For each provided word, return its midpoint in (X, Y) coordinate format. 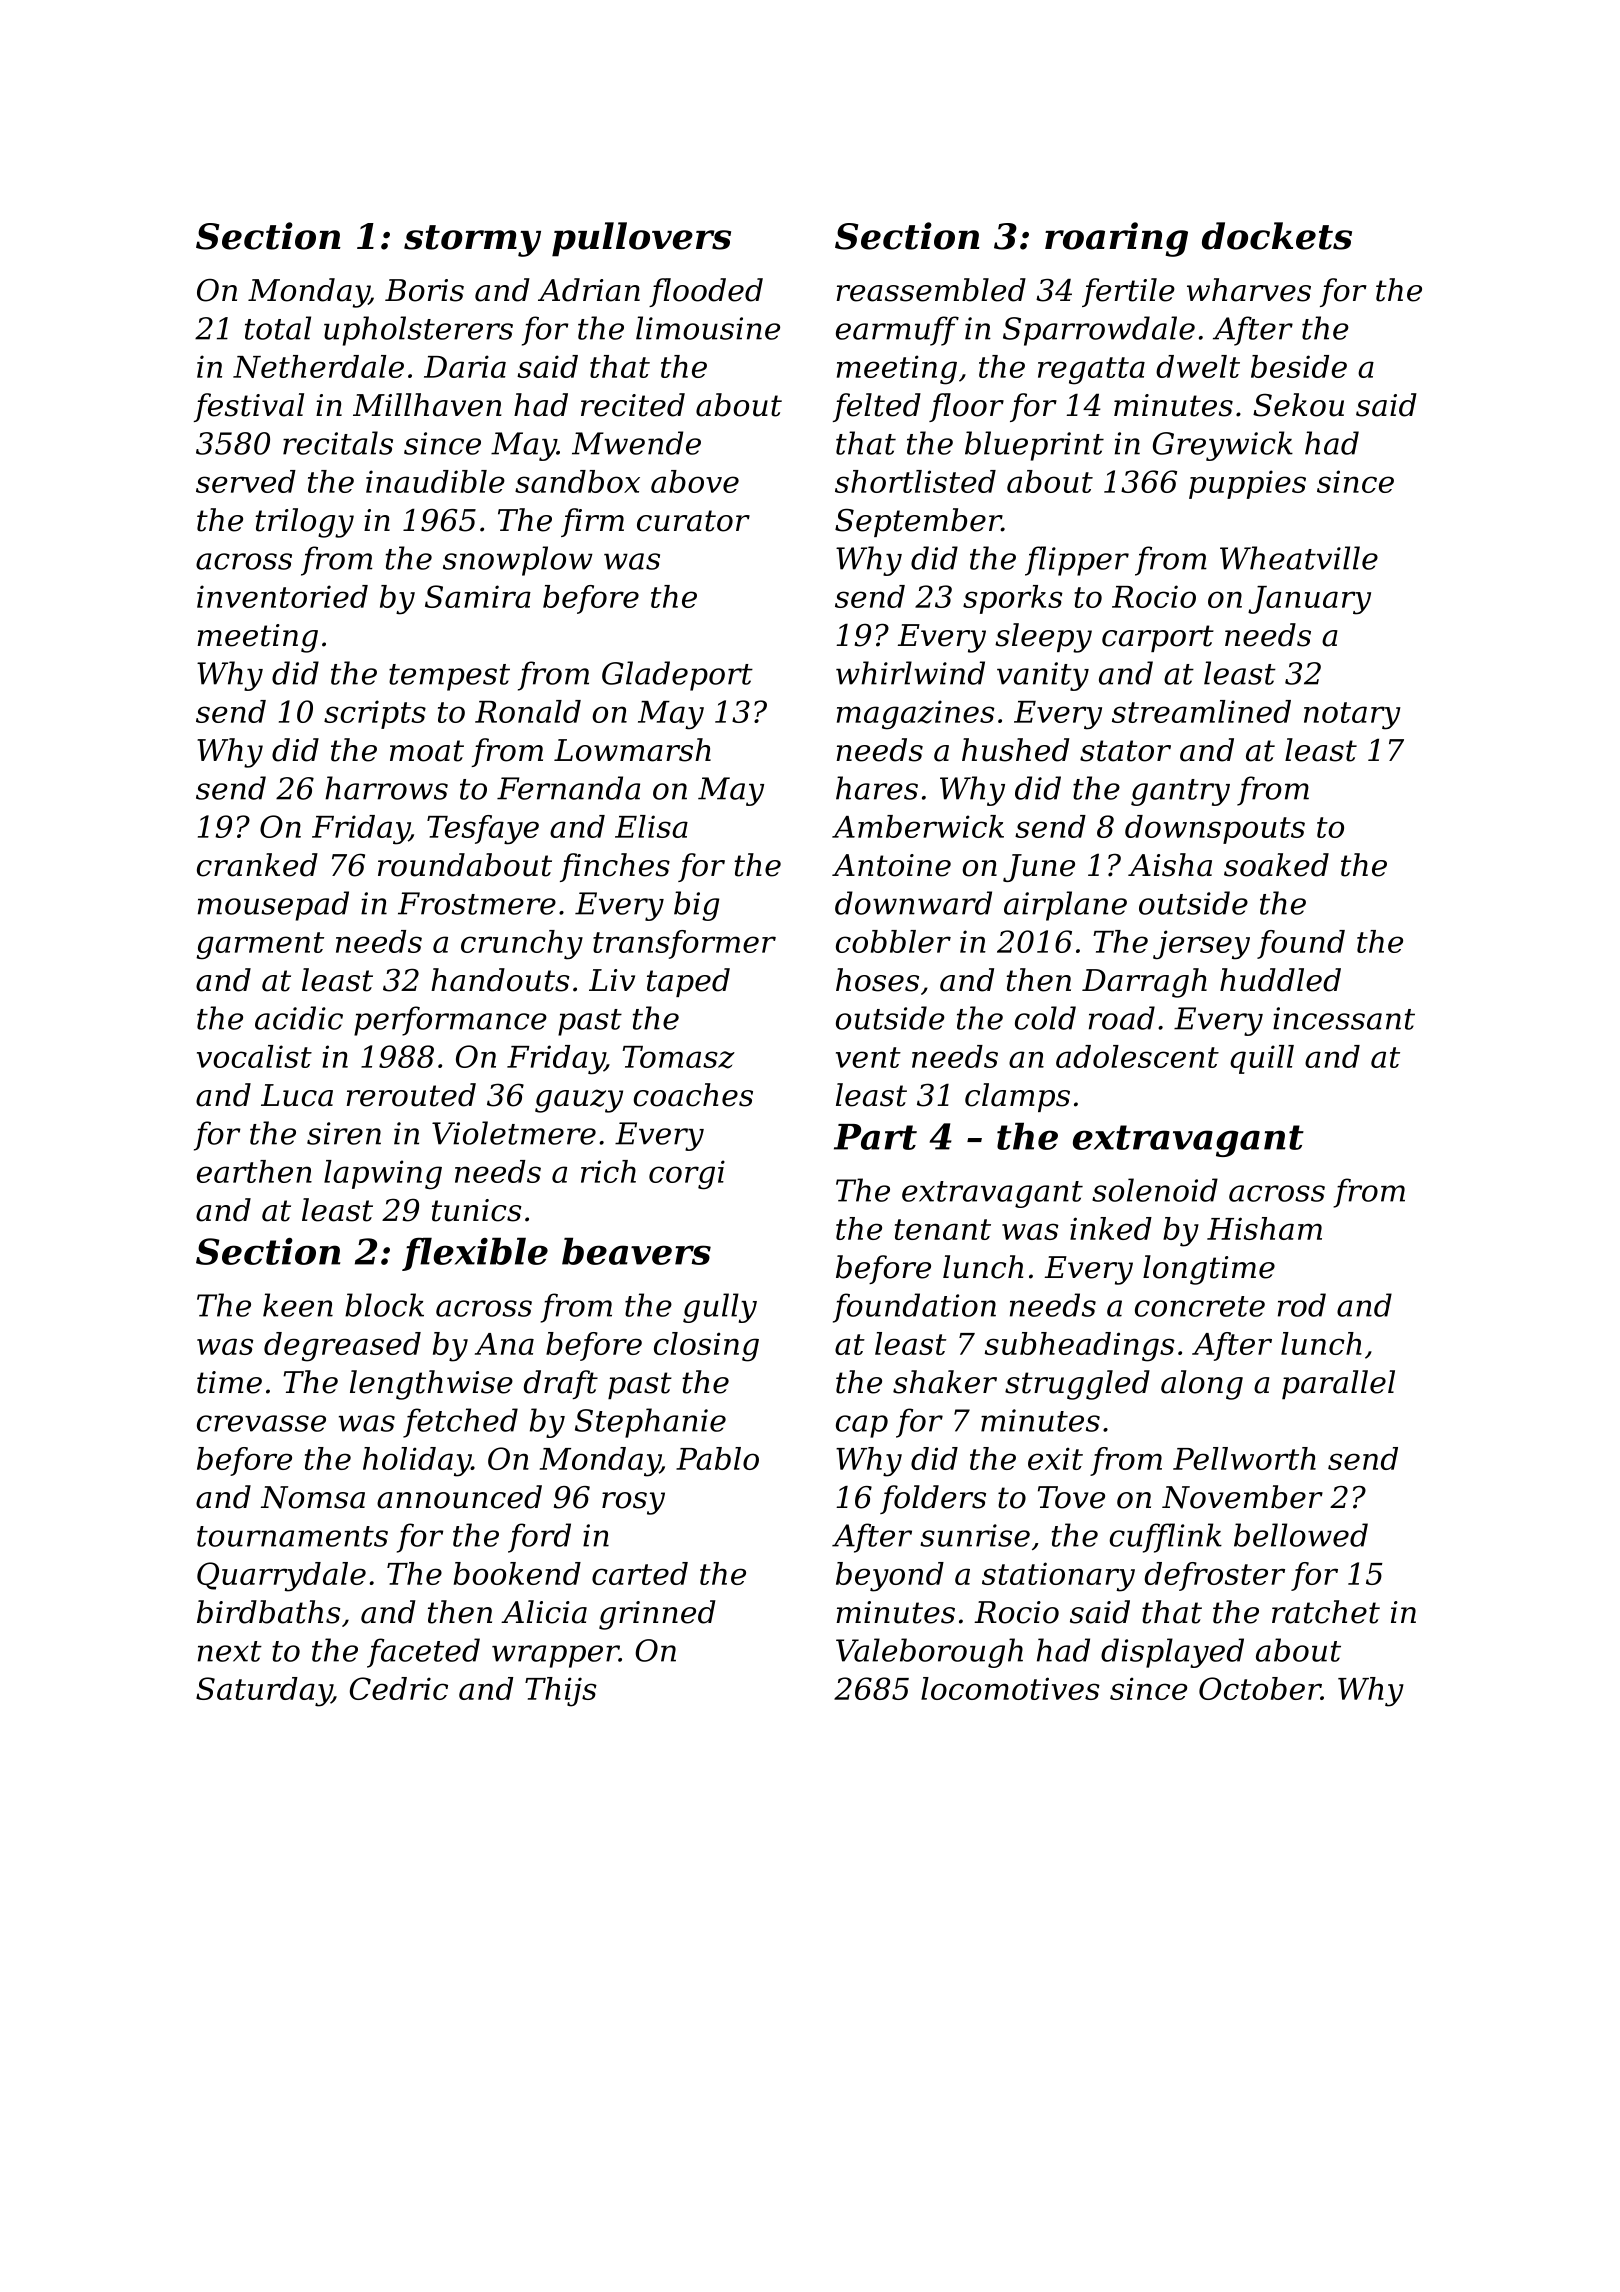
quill (1262, 1059)
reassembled (931, 290)
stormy (472, 241)
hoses (877, 980)
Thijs (561, 1692)
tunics (476, 1210)
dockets (1277, 236)
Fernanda (568, 788)
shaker (945, 1382)
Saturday (264, 1692)
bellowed (1301, 1535)
